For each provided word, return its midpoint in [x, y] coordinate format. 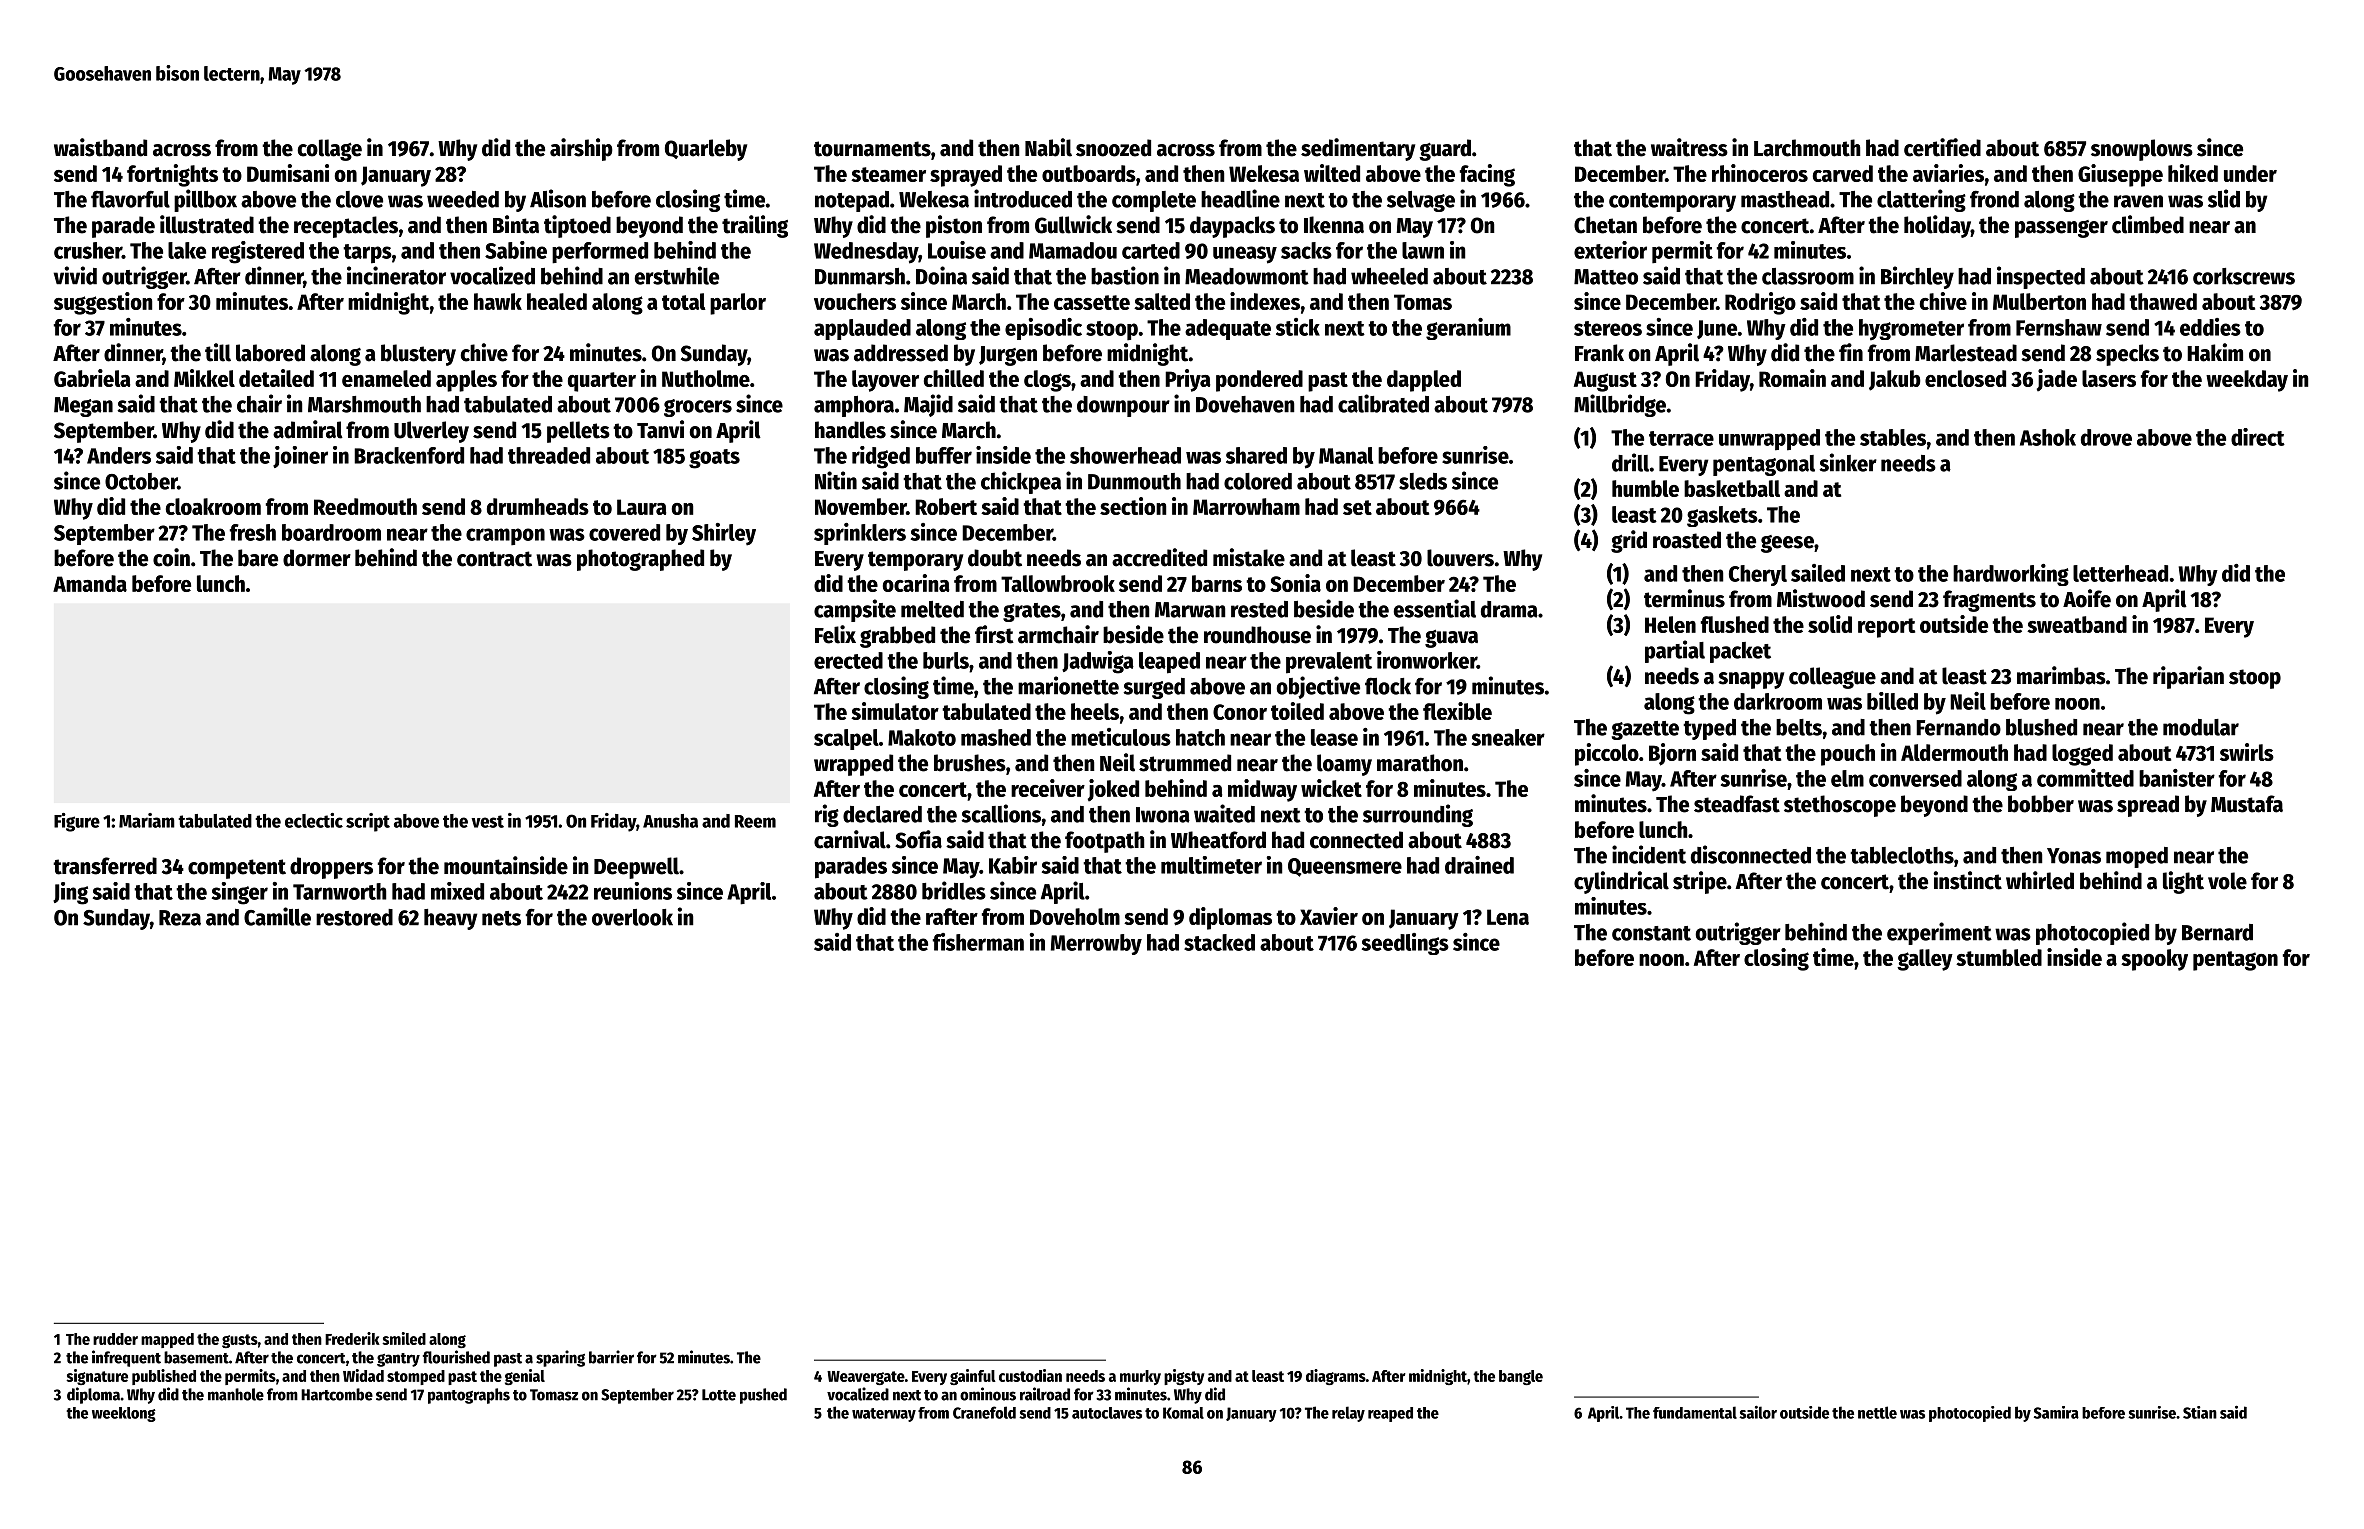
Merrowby [1096, 944]
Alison [558, 198]
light [2183, 882]
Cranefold [984, 1412]
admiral [308, 429]
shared [1256, 455]
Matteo [1606, 277]
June [1717, 329]
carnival [850, 839]
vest [487, 821]
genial [525, 1377]
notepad [852, 201]
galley [1925, 960]
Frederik [352, 1338]
